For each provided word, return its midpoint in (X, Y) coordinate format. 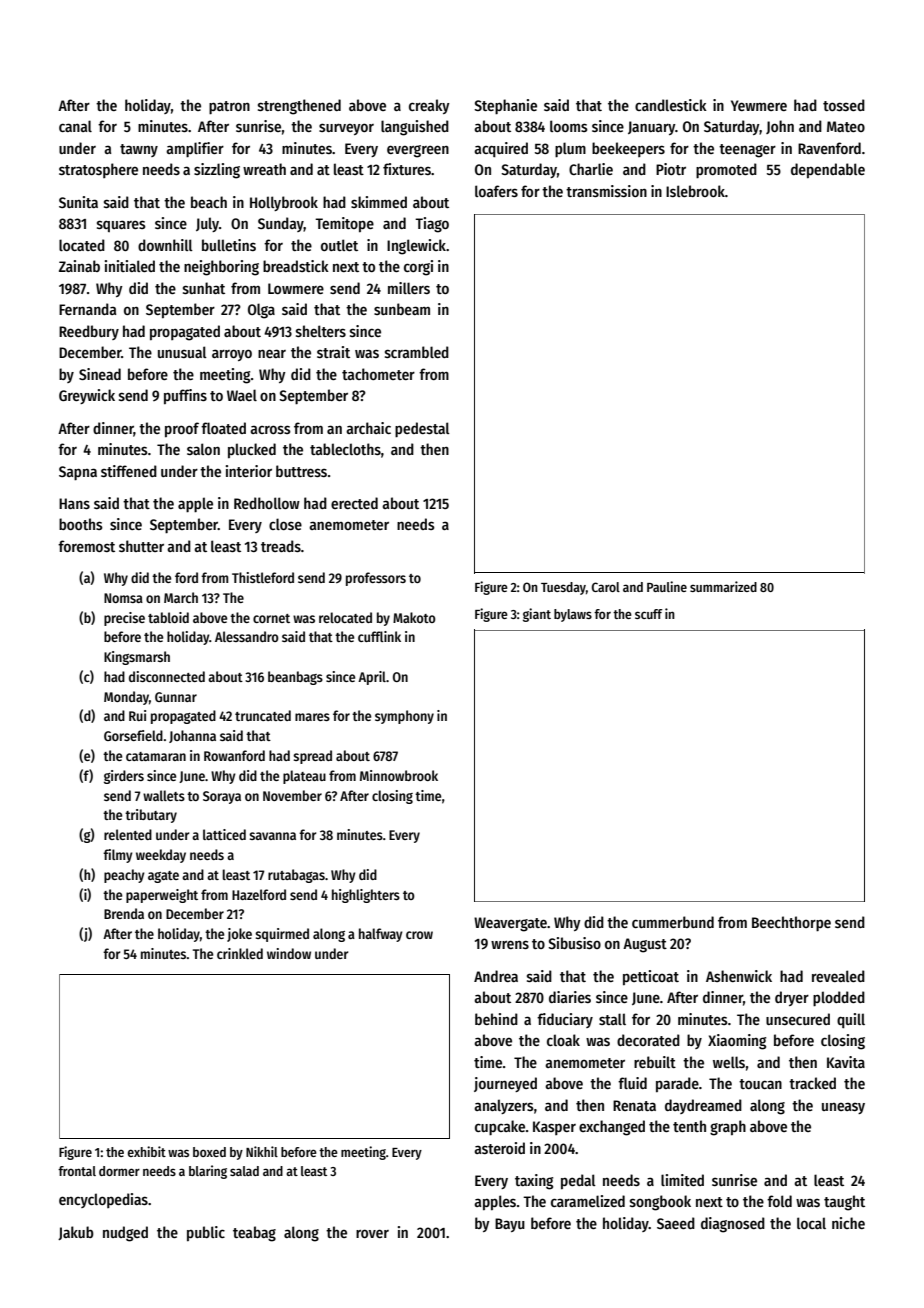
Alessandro (247, 636)
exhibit (146, 1151)
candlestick (671, 105)
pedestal (422, 429)
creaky (429, 106)
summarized (723, 586)
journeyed (505, 1084)
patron (229, 107)
